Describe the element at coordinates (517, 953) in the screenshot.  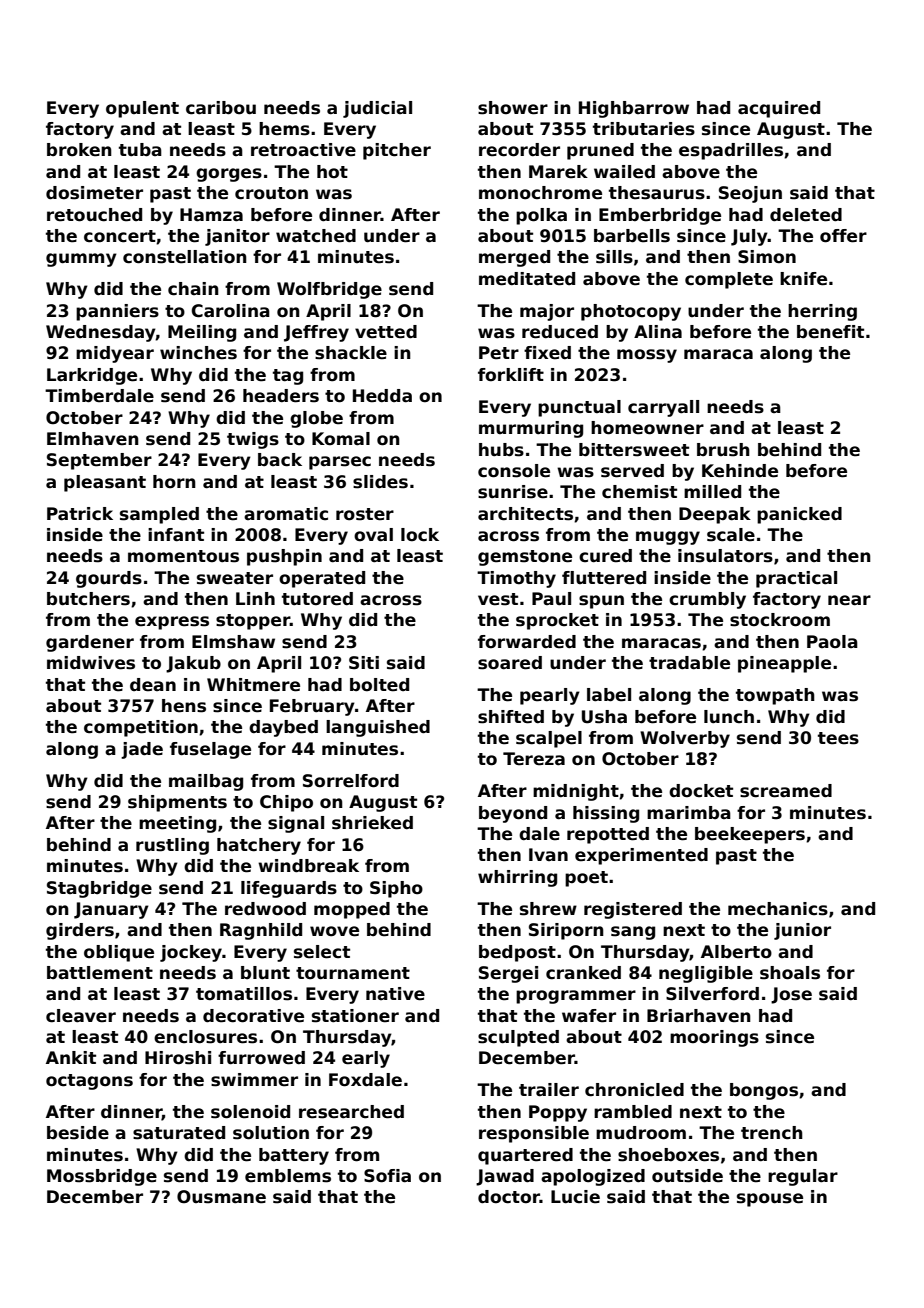
I see `bedpost` at that location.
